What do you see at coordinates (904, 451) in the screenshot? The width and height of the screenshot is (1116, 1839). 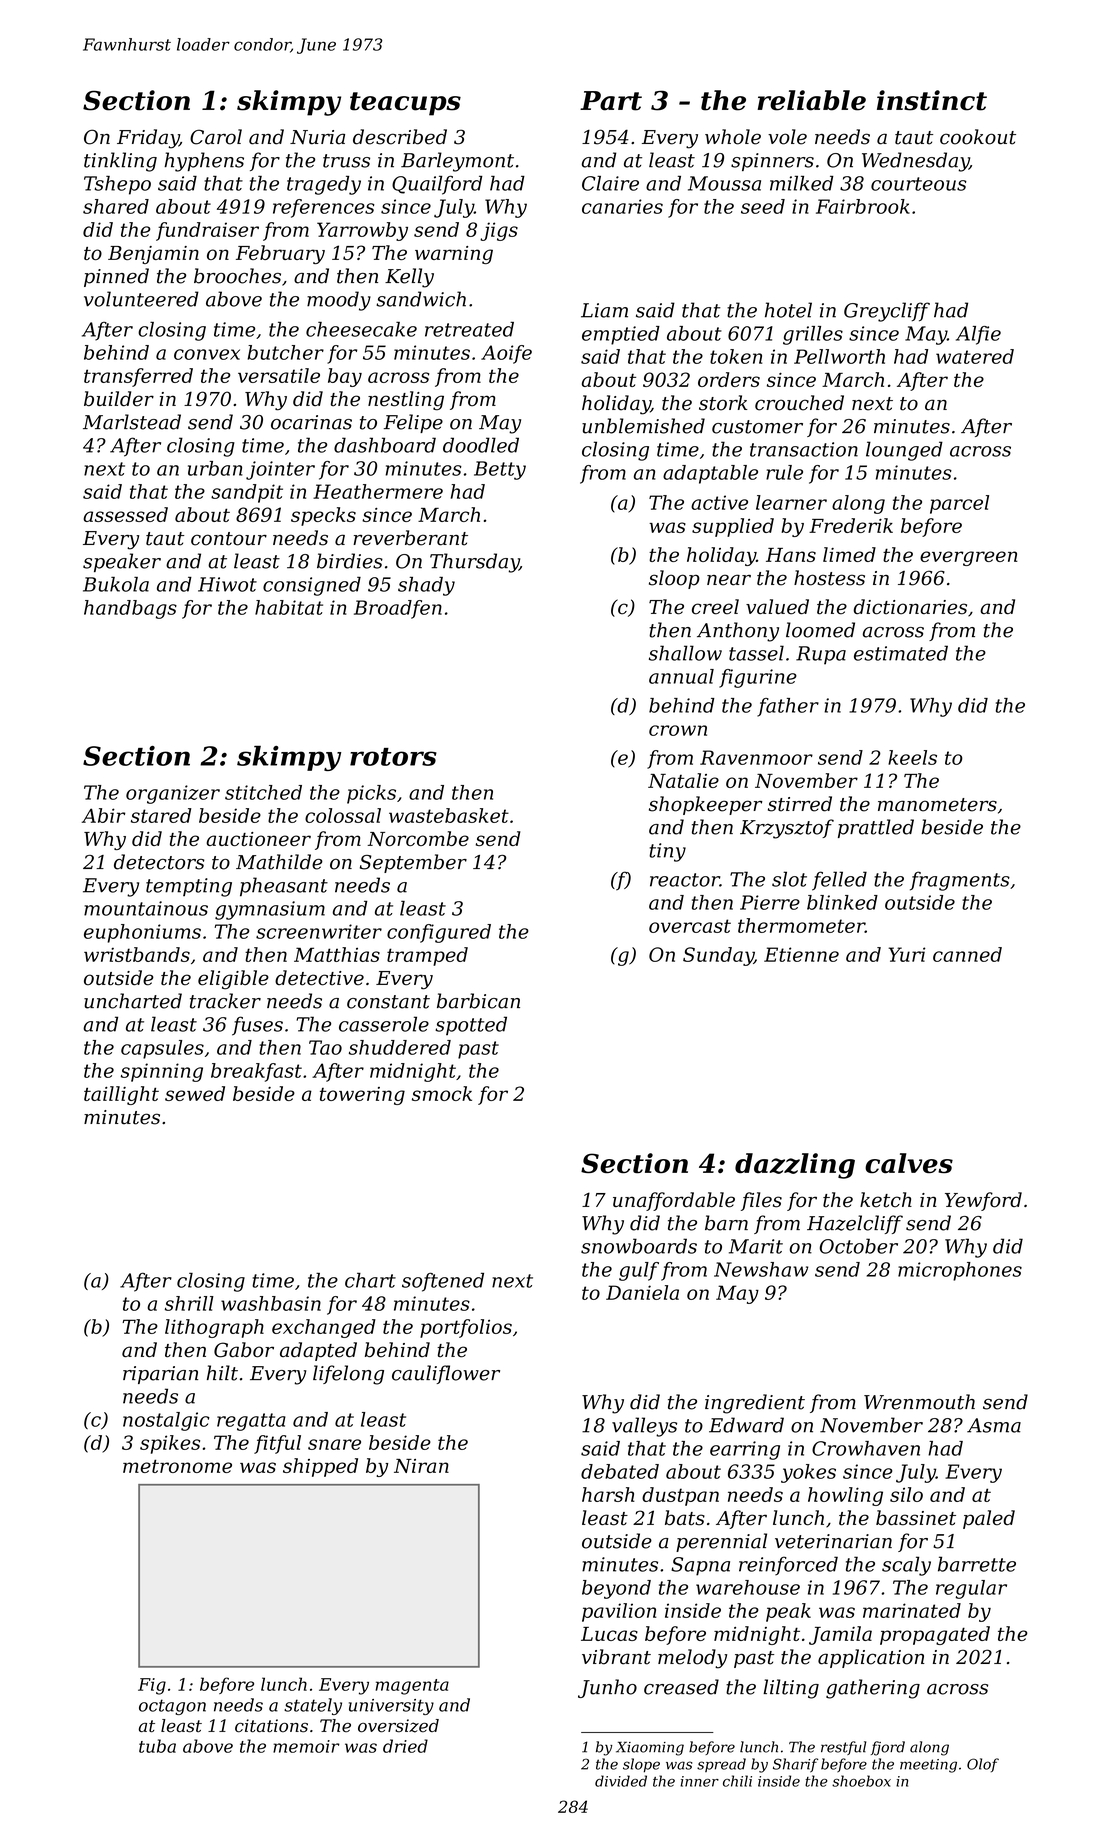 I see `lounged` at bounding box center [904, 451].
